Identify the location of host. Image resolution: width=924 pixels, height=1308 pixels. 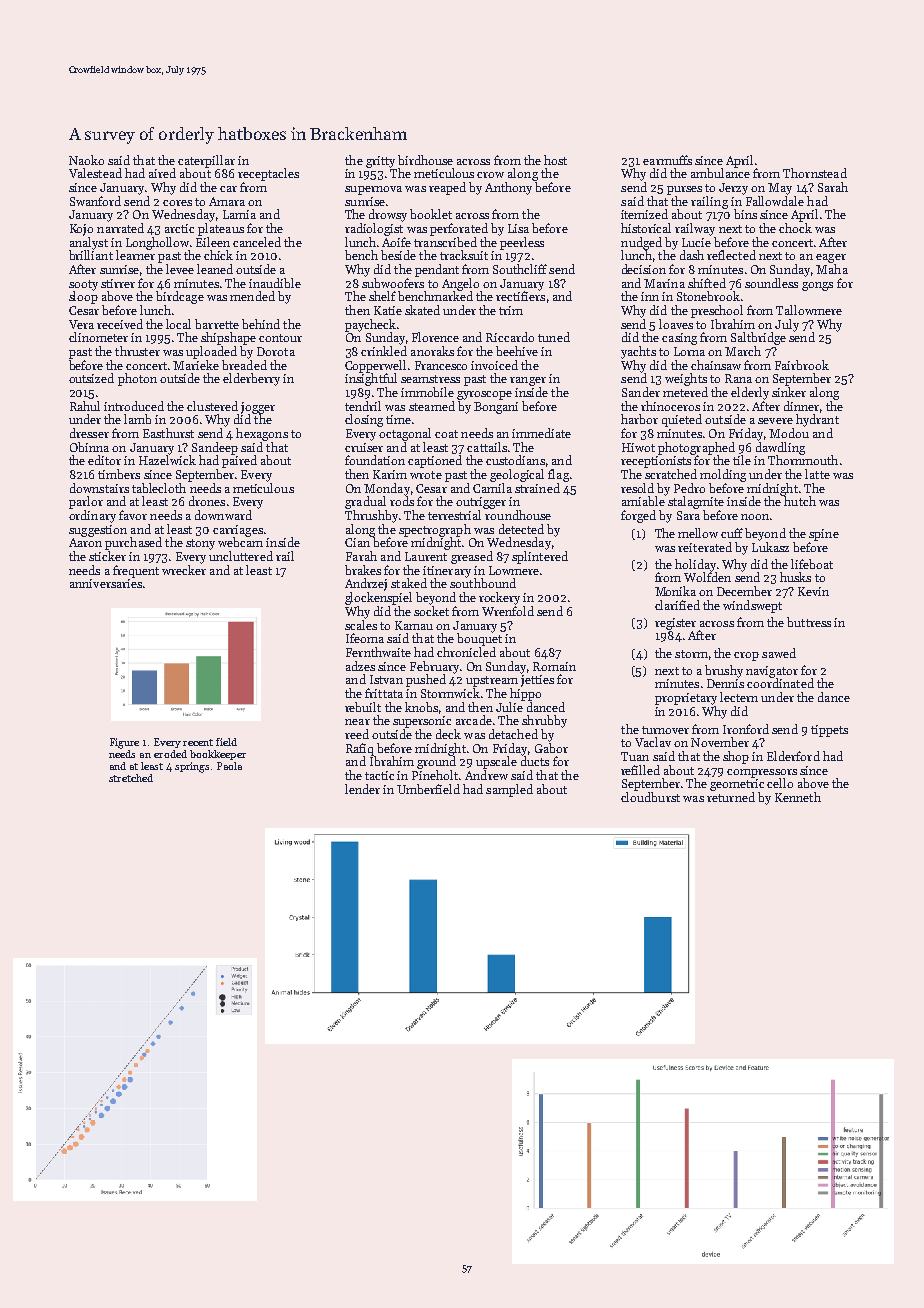
(555, 160).
